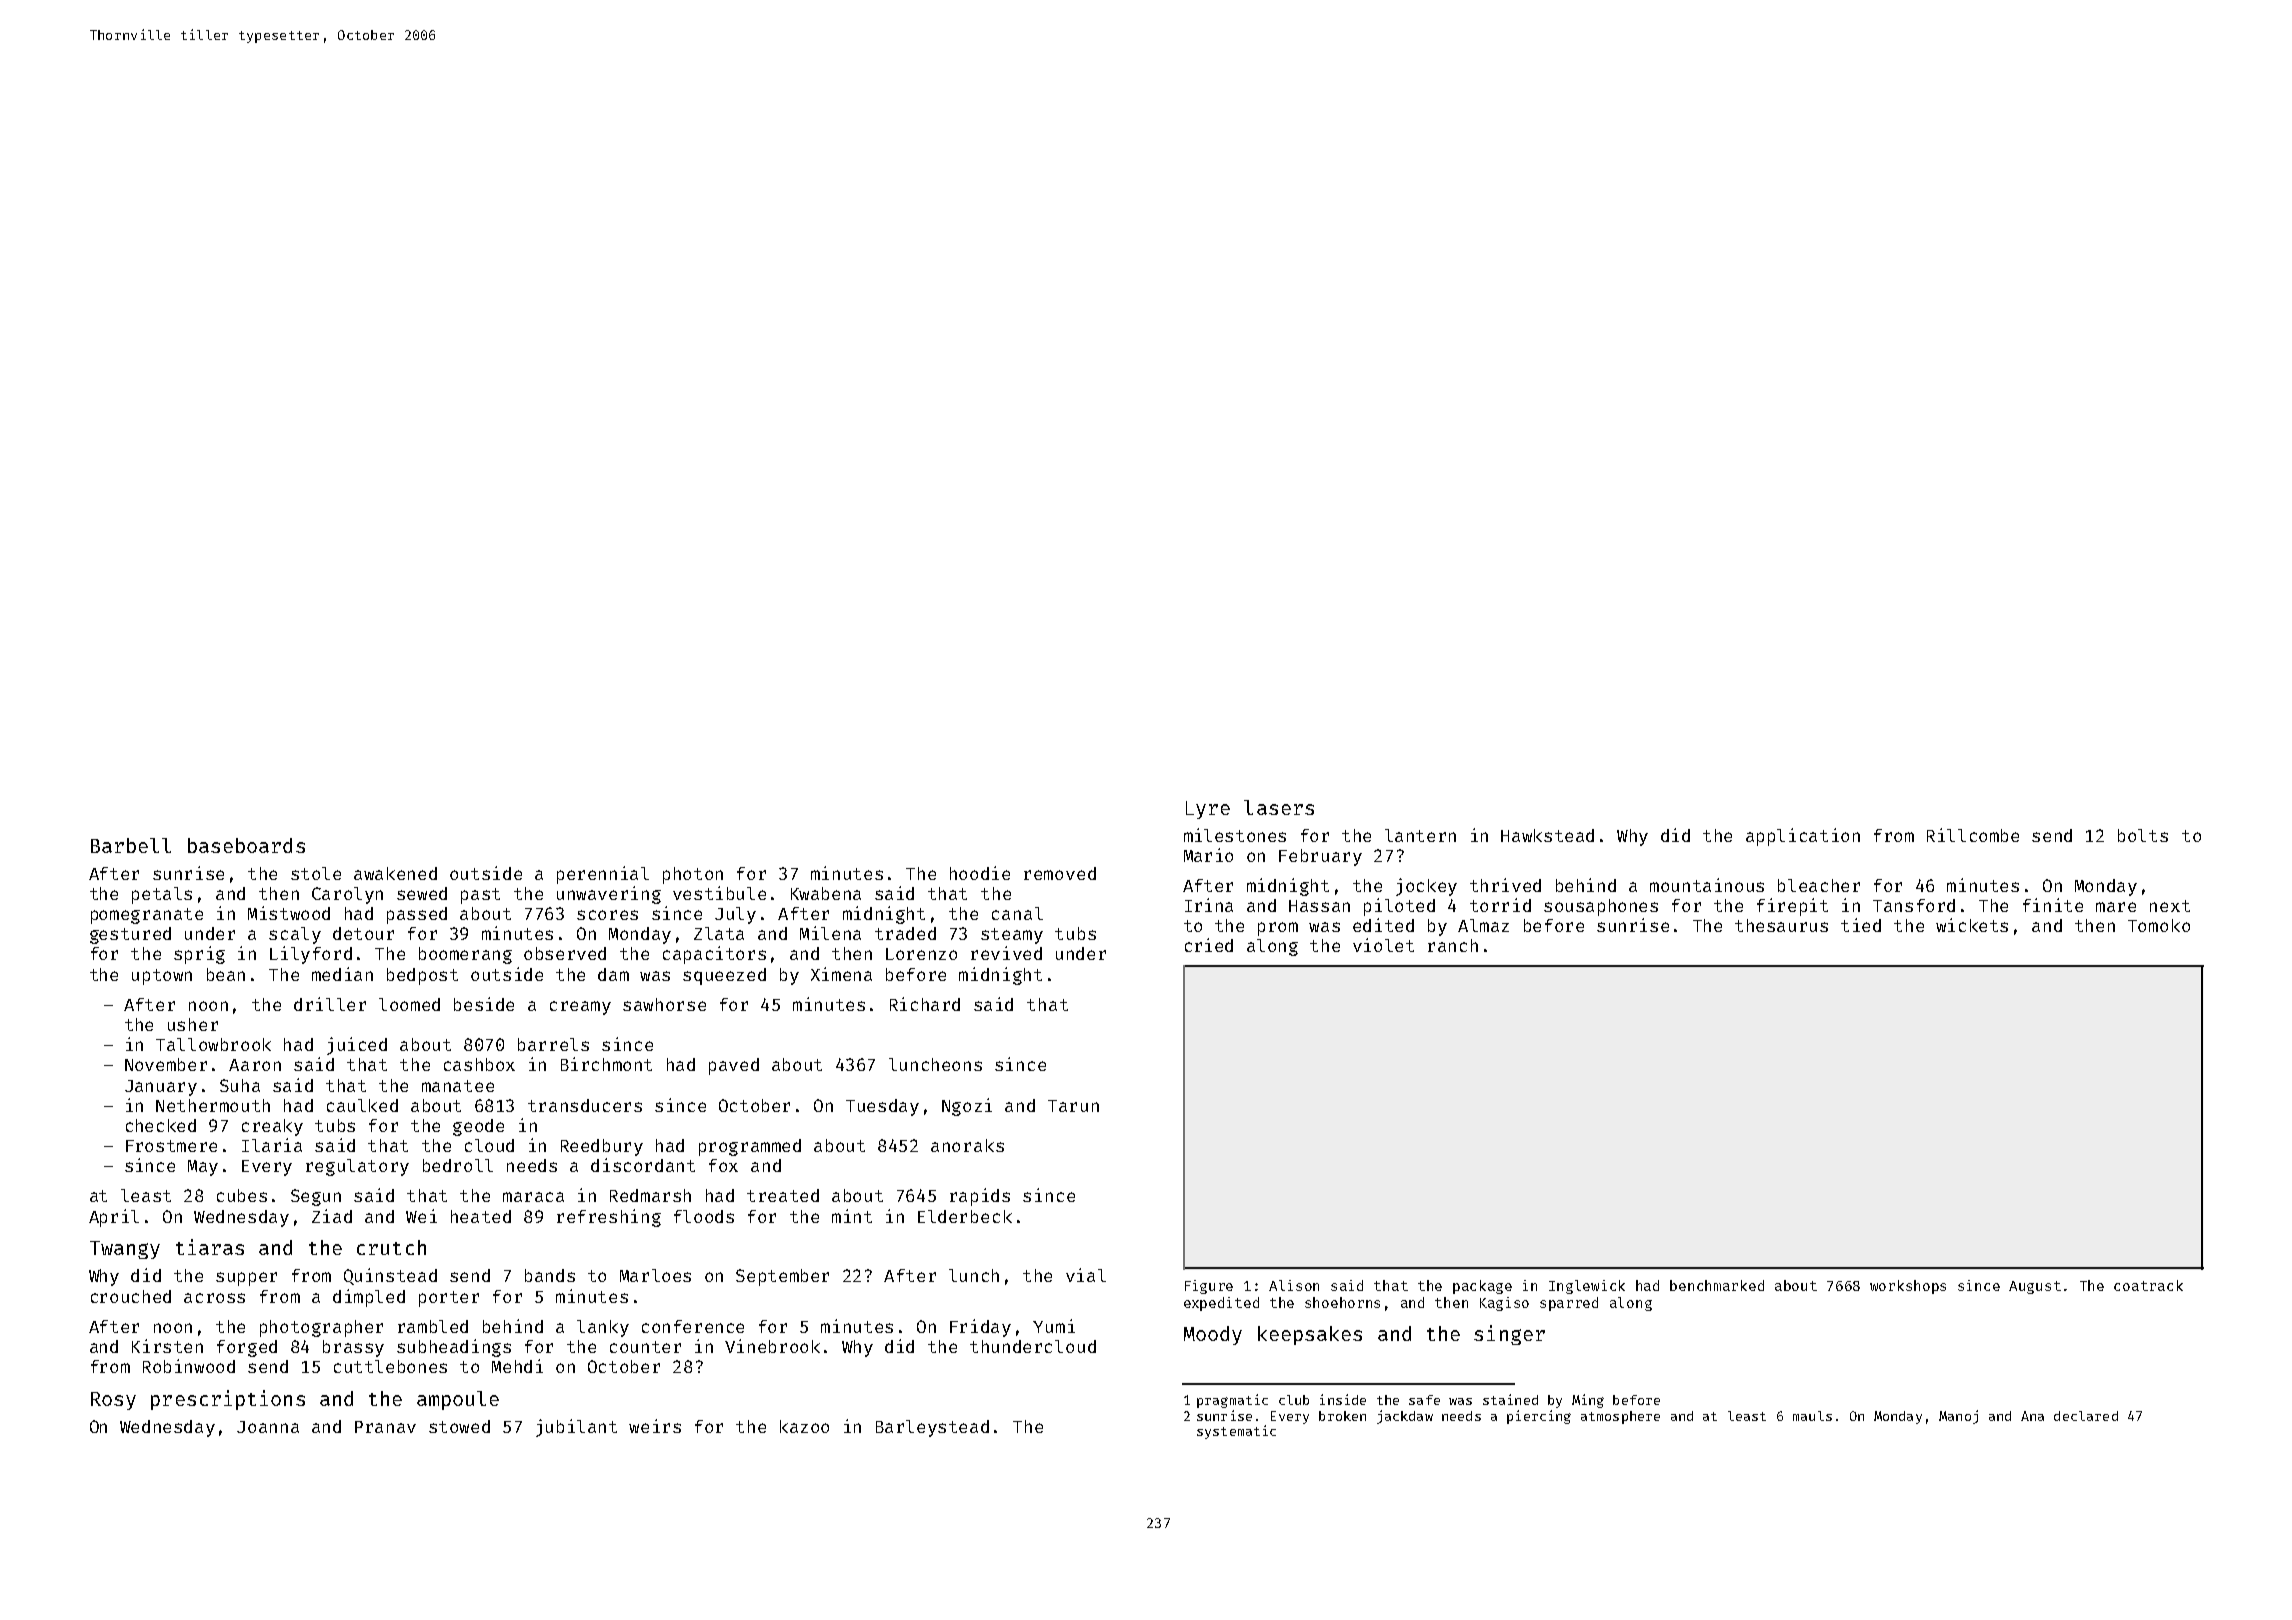 The height and width of the screenshot is (1620, 2292). Describe the element at coordinates (1908, 1287) in the screenshot. I see `workshops` at that location.
